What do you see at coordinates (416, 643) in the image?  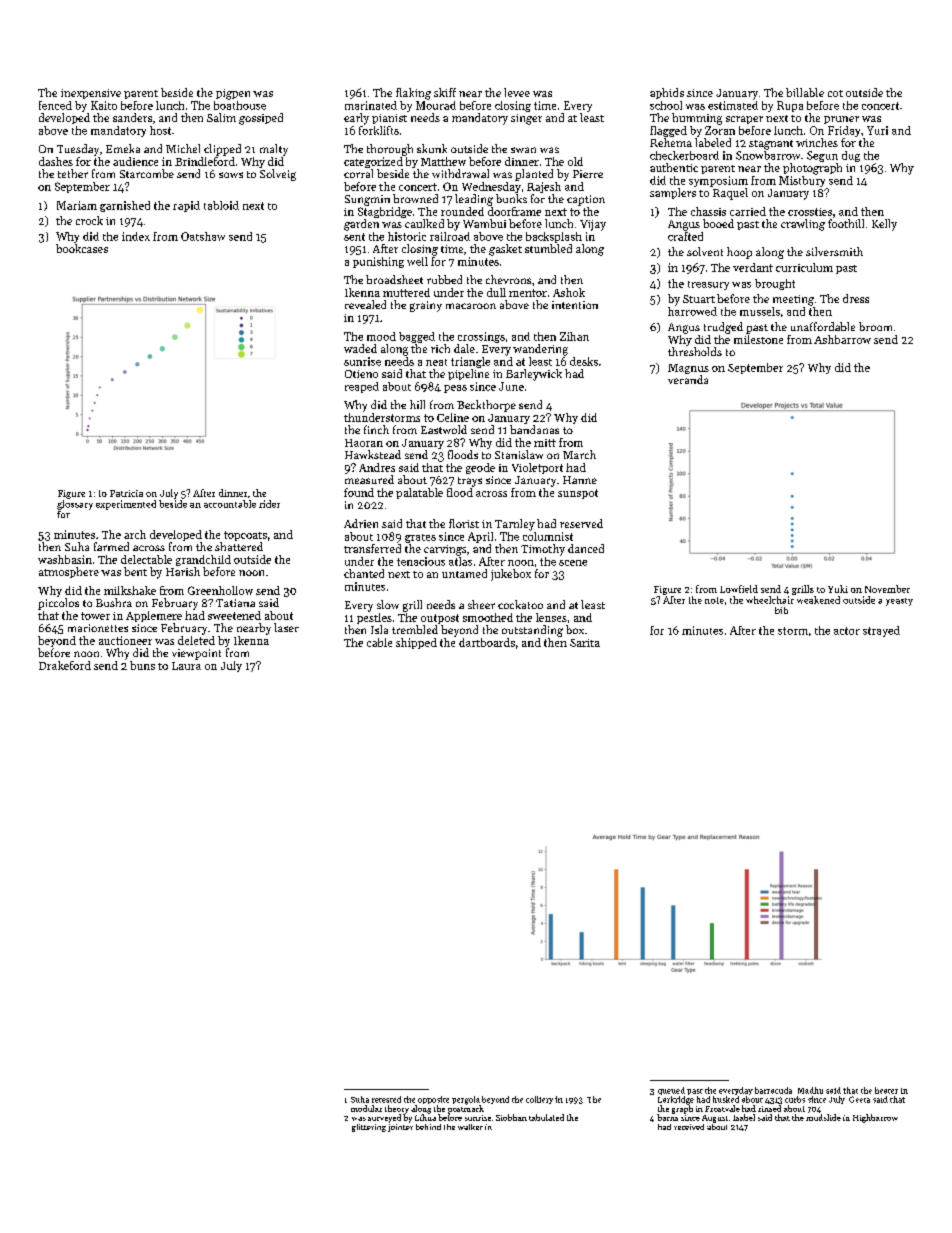 I see `shipped` at bounding box center [416, 643].
